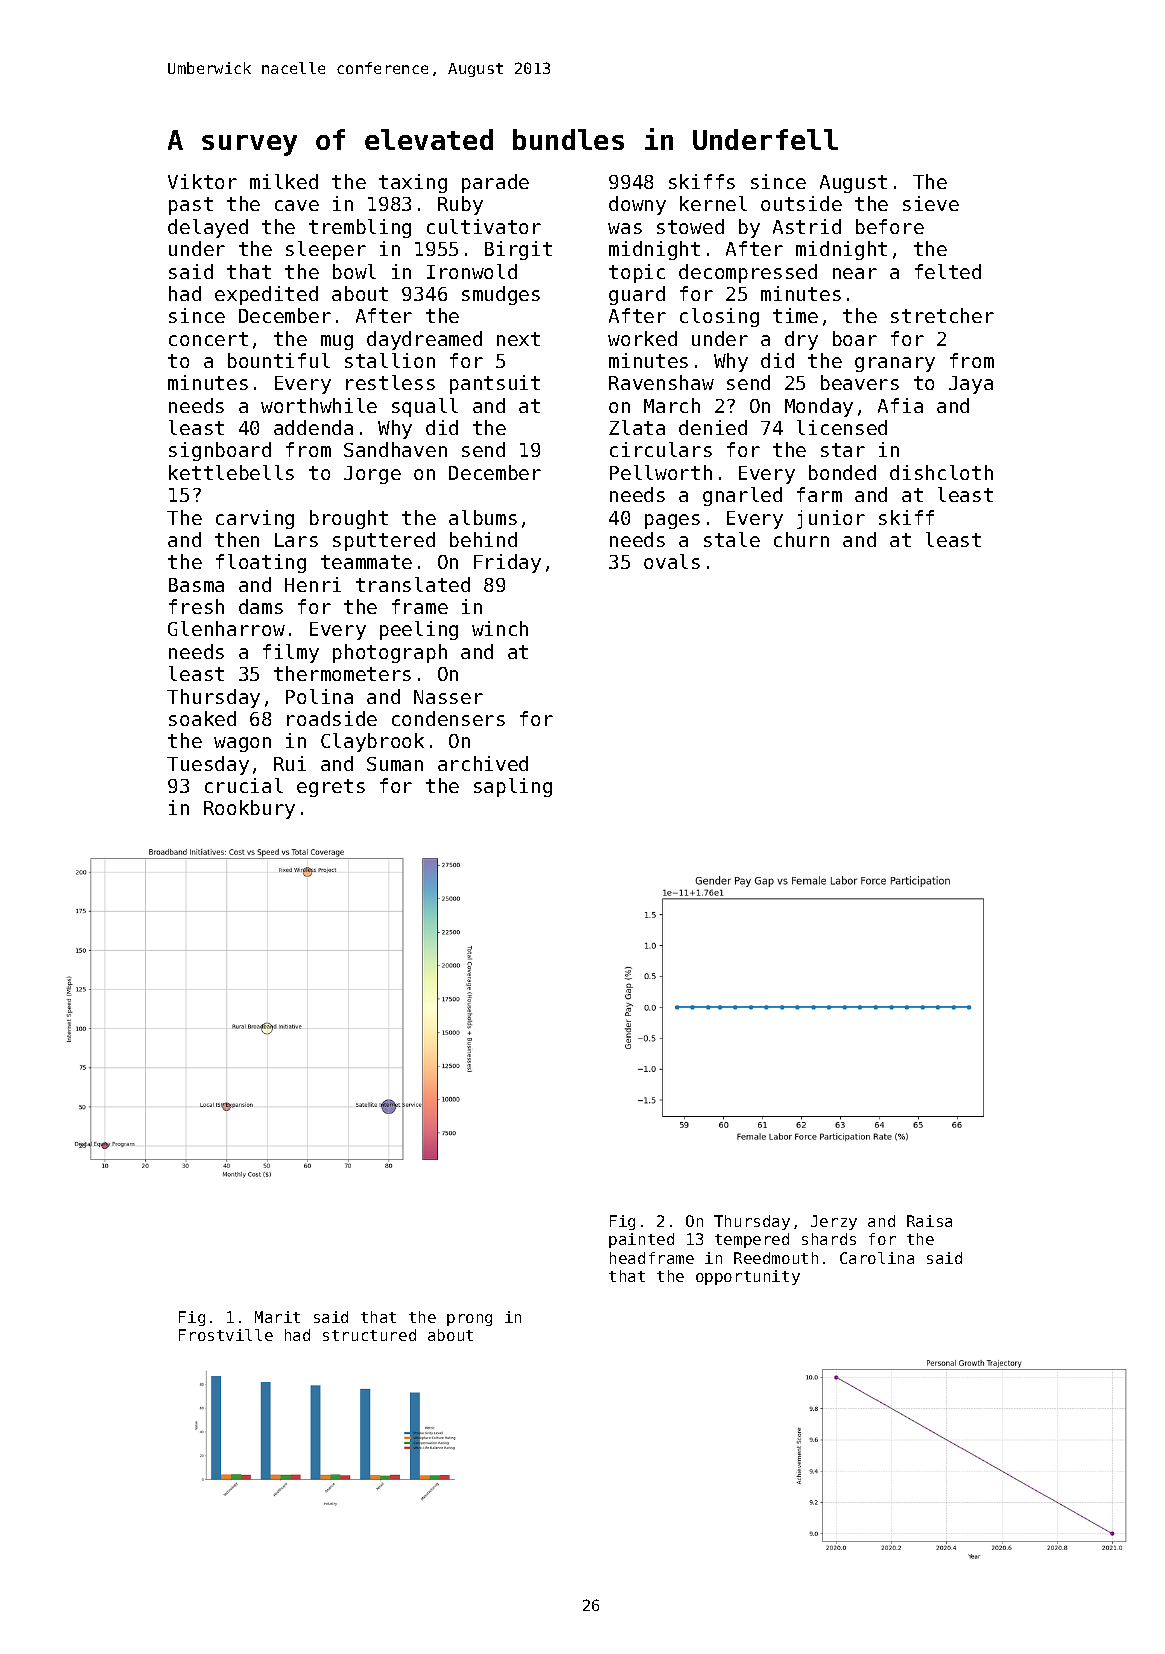 The image size is (1165, 1654). I want to click on sapling, so click(513, 787).
